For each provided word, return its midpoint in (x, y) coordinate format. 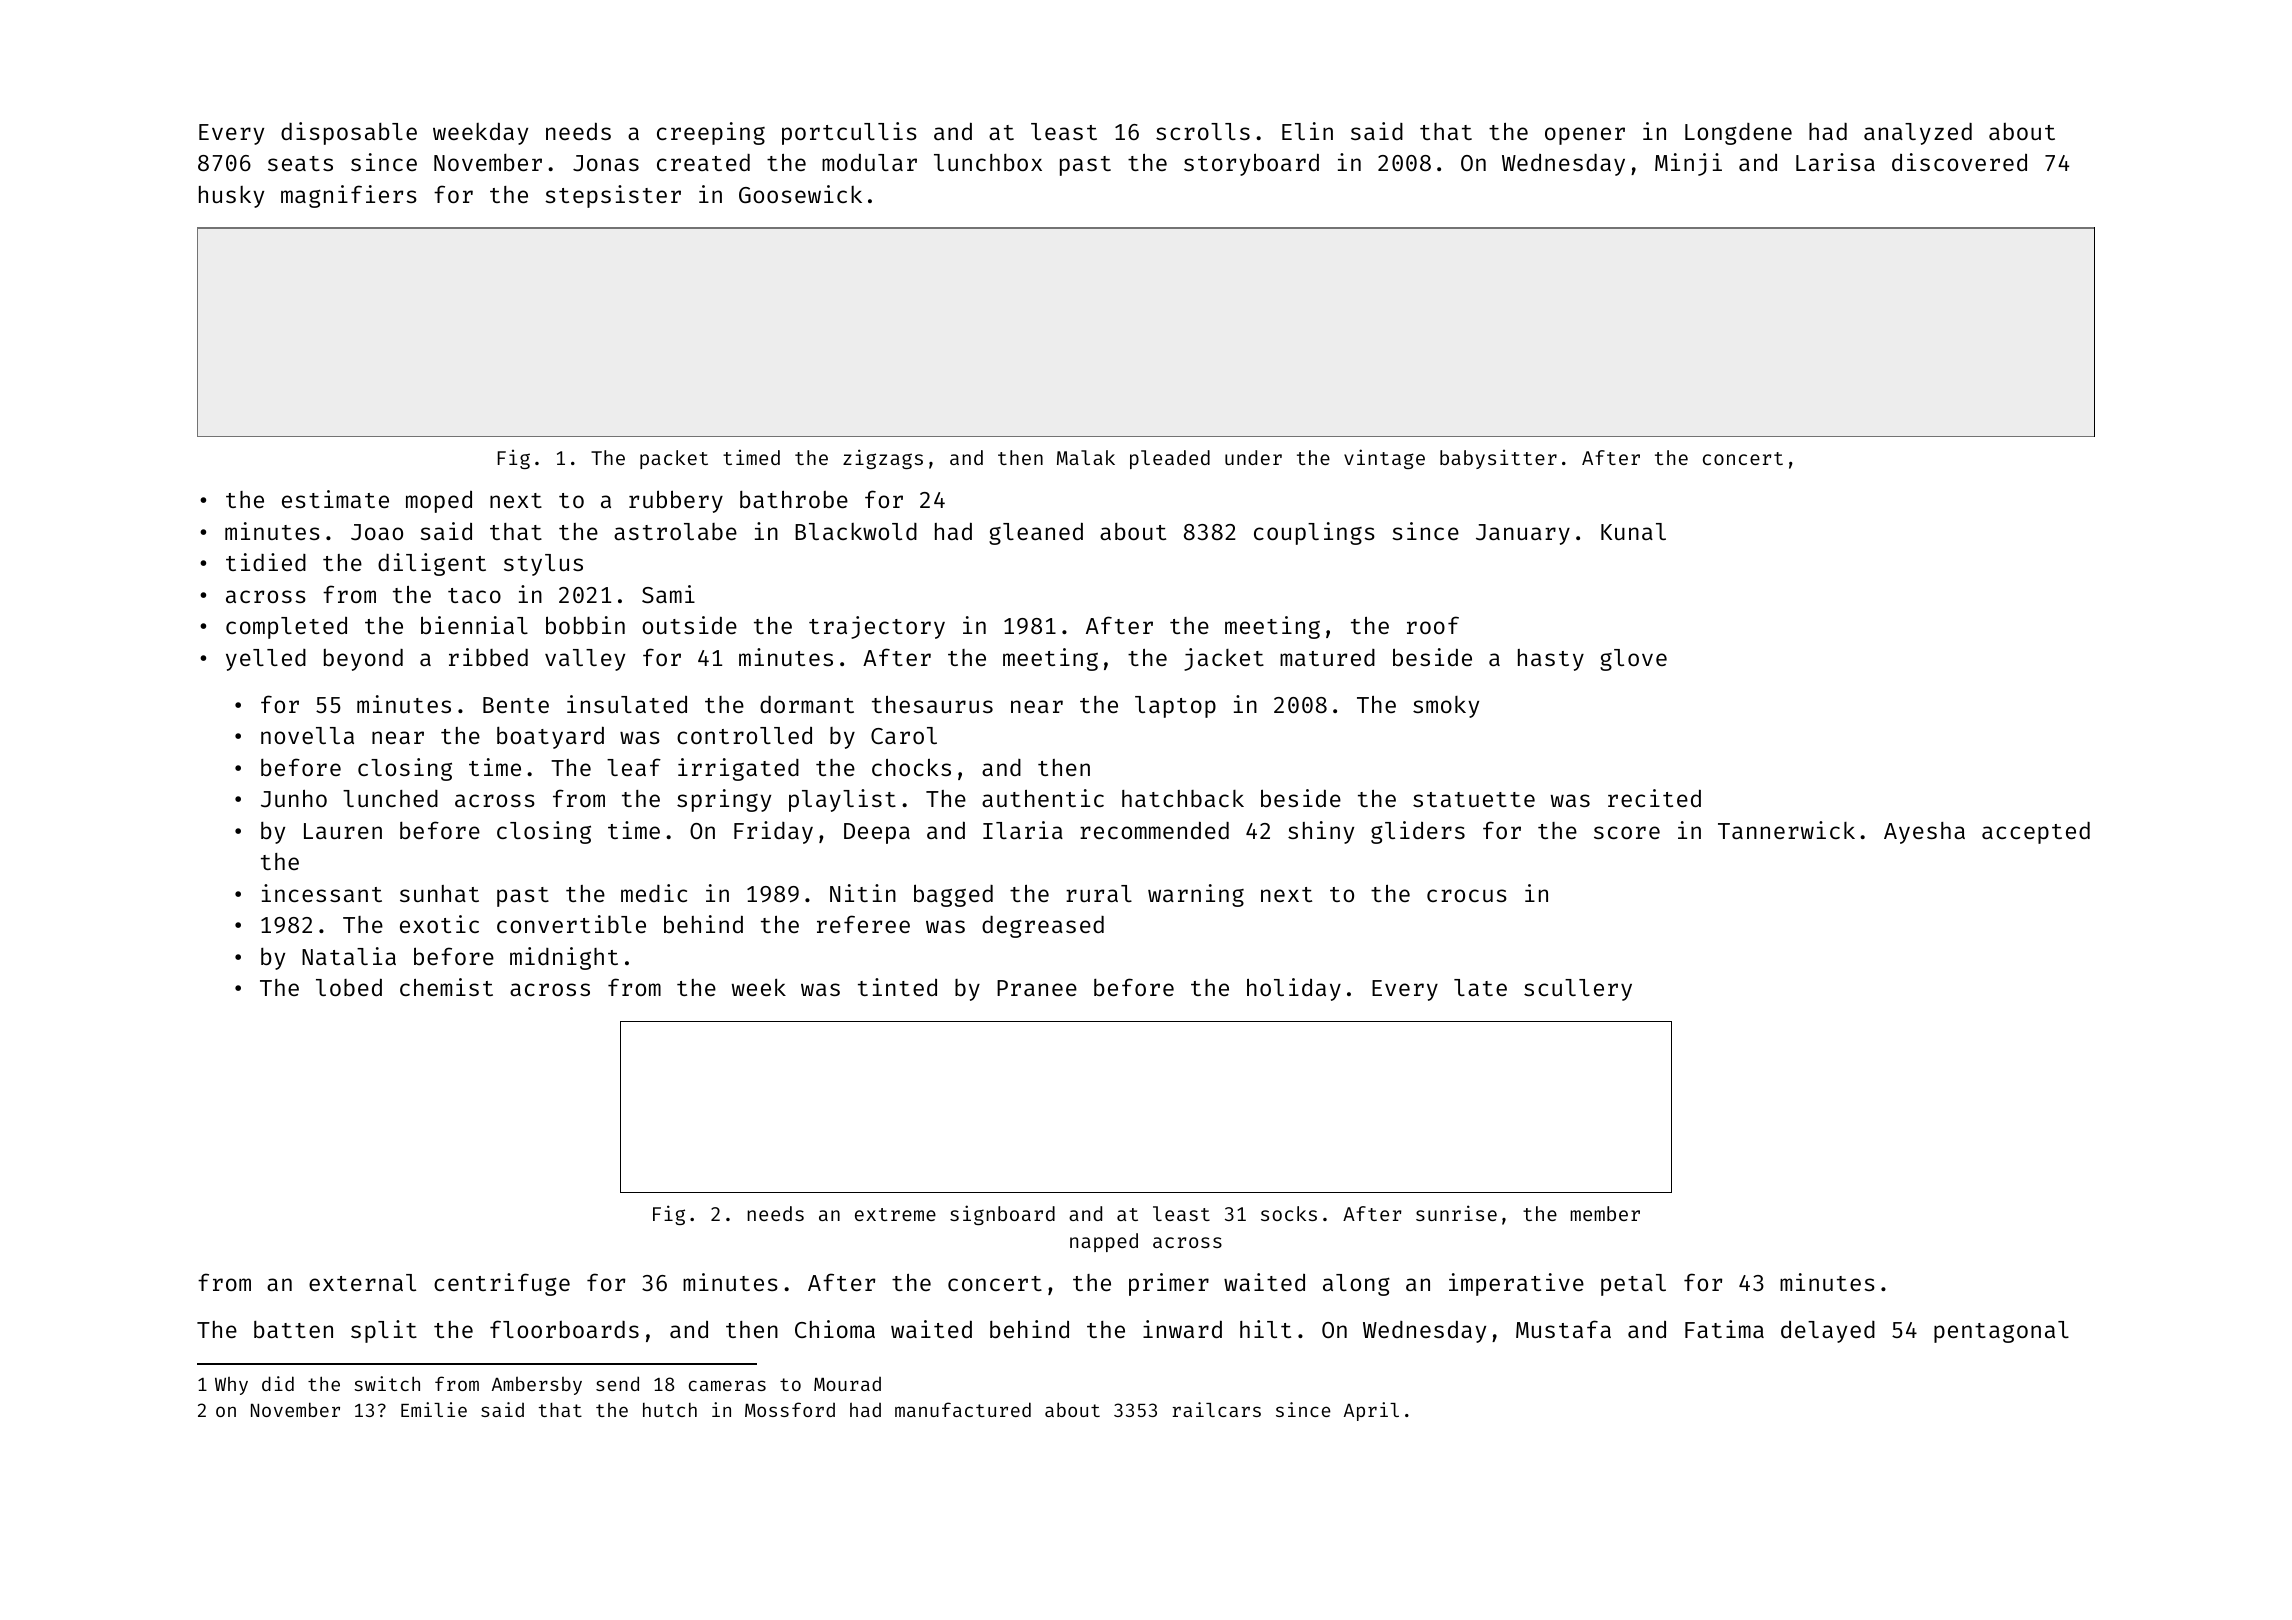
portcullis (849, 133)
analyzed (1918, 134)
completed (286, 628)
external (362, 1282)
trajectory (877, 627)
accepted (2036, 833)
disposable (349, 133)
